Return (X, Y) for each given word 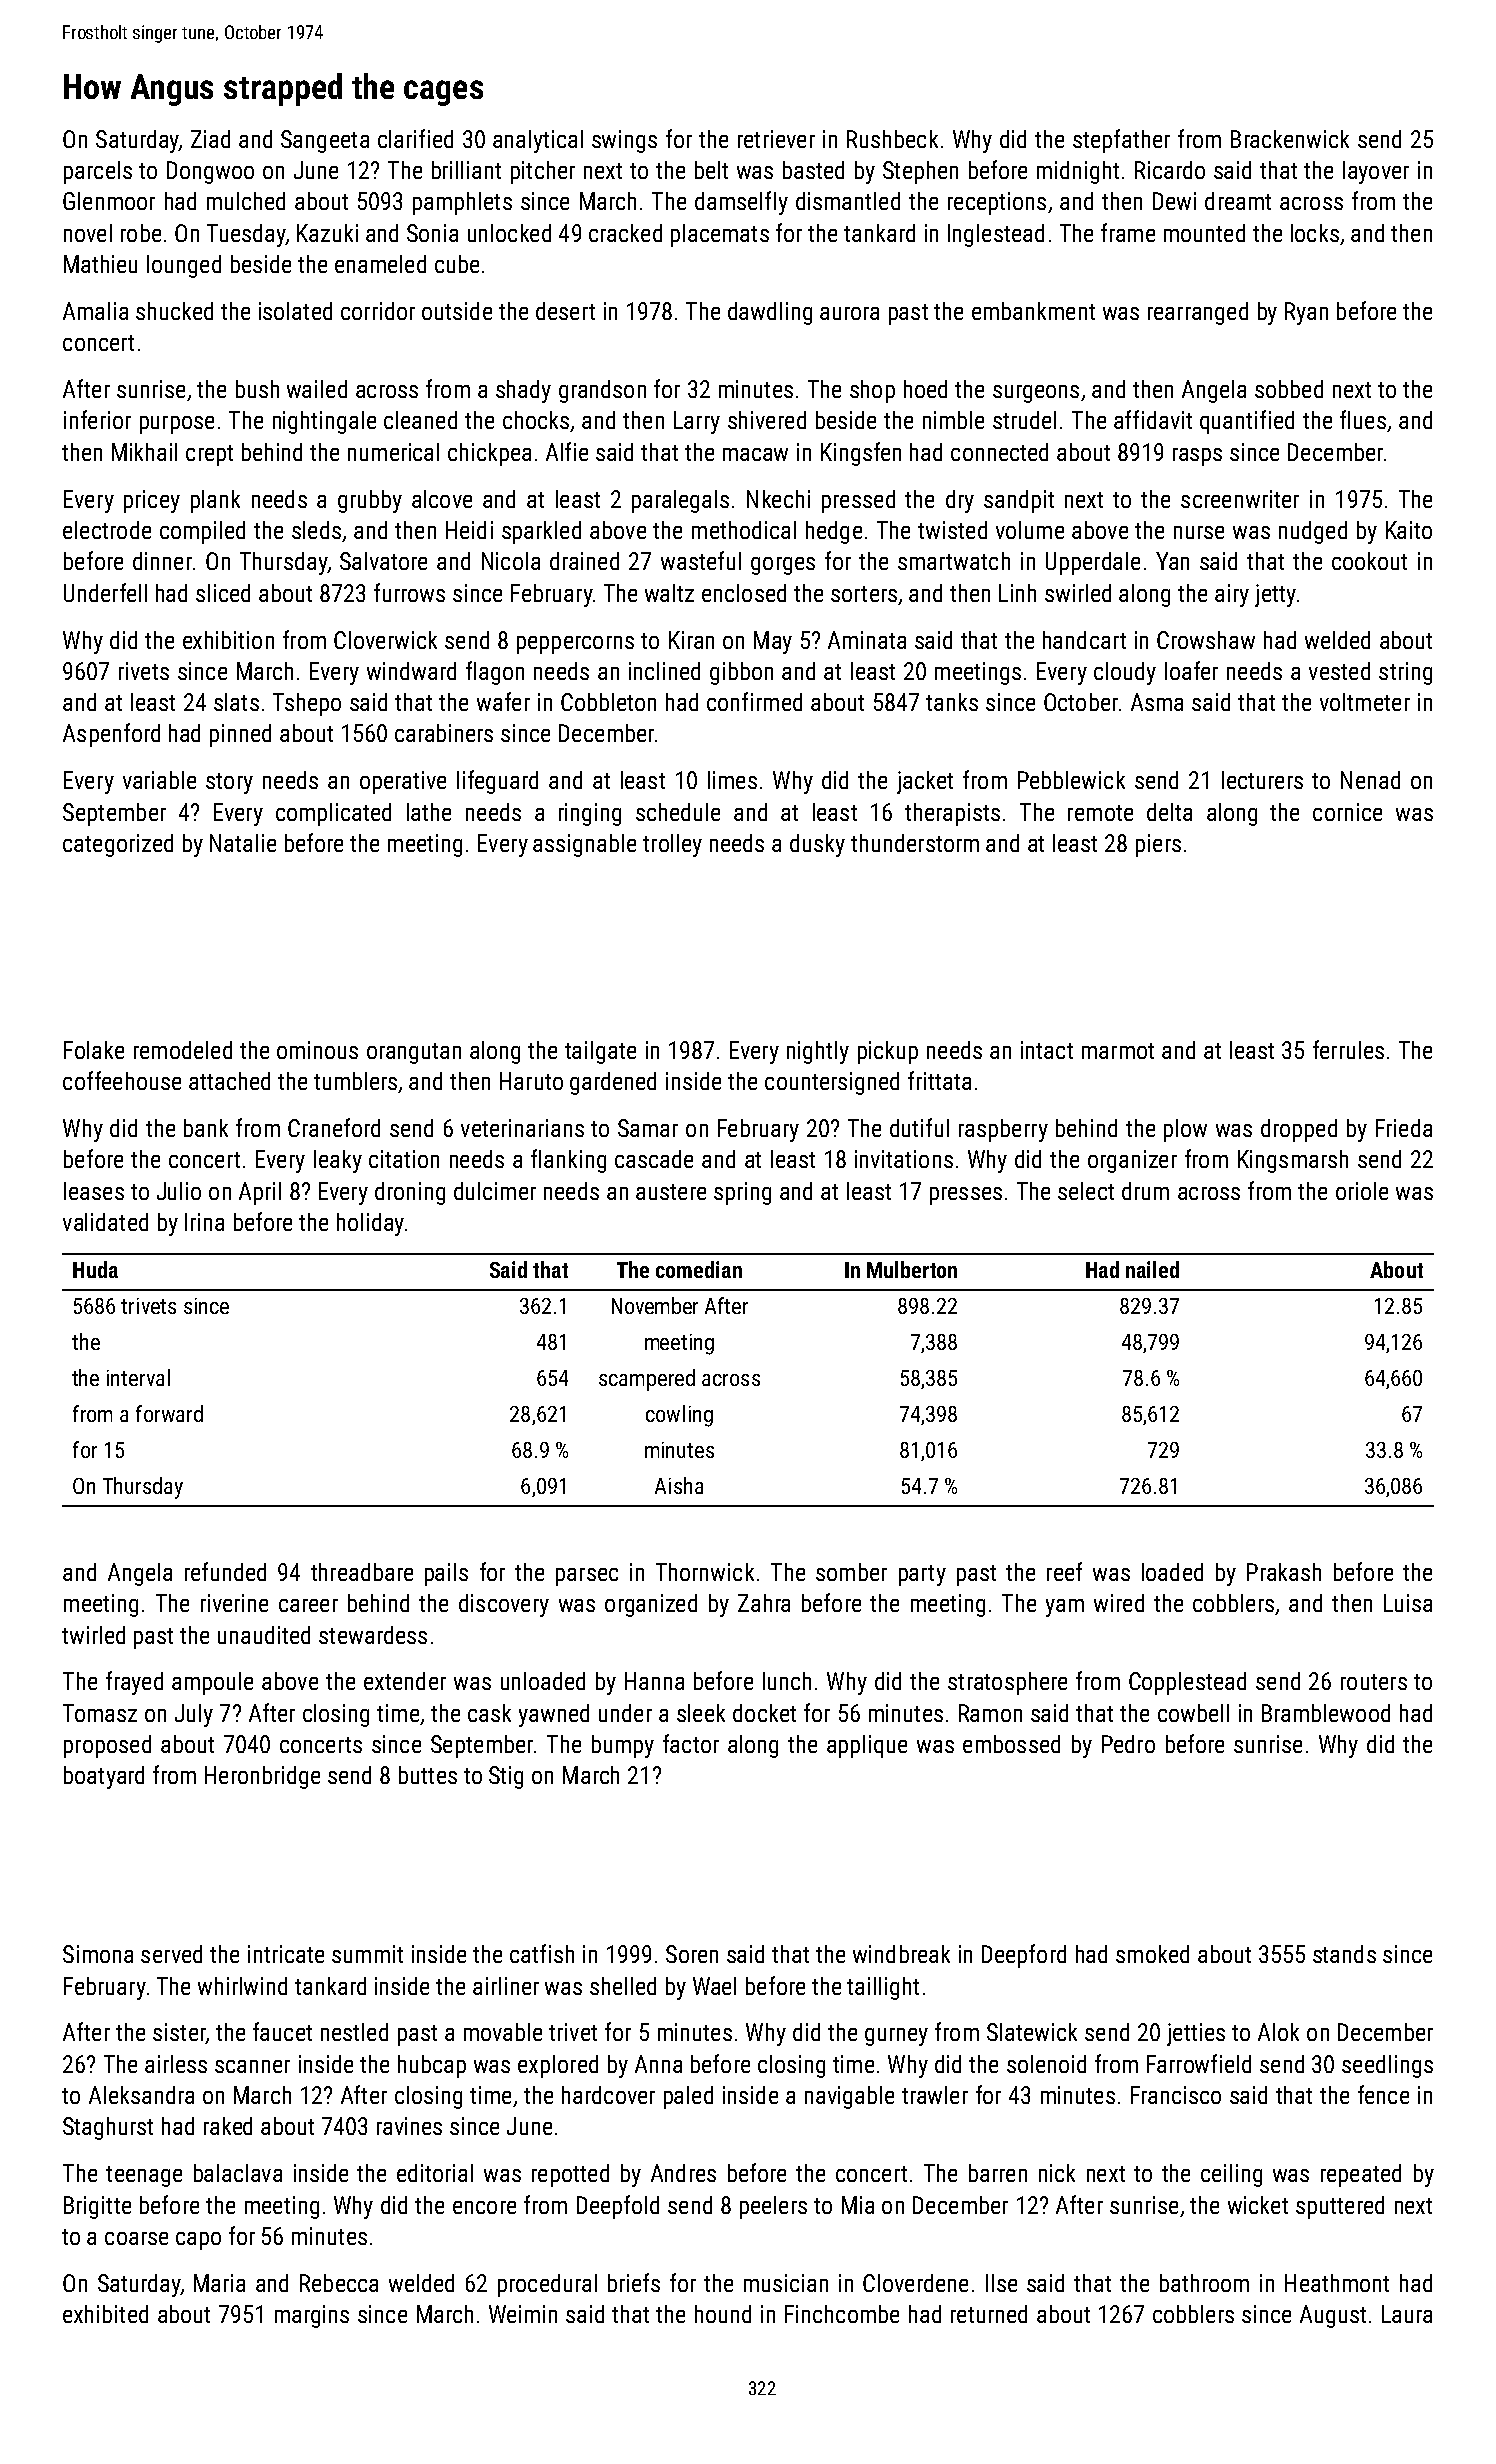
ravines (409, 2126)
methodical (744, 530)
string (1405, 673)
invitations (904, 1159)
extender (405, 1681)
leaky (338, 1161)
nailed (1152, 1269)
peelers (773, 2207)
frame (1128, 232)
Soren (692, 1954)
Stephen (920, 172)
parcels (98, 172)
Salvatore (383, 561)
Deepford (1024, 1956)
